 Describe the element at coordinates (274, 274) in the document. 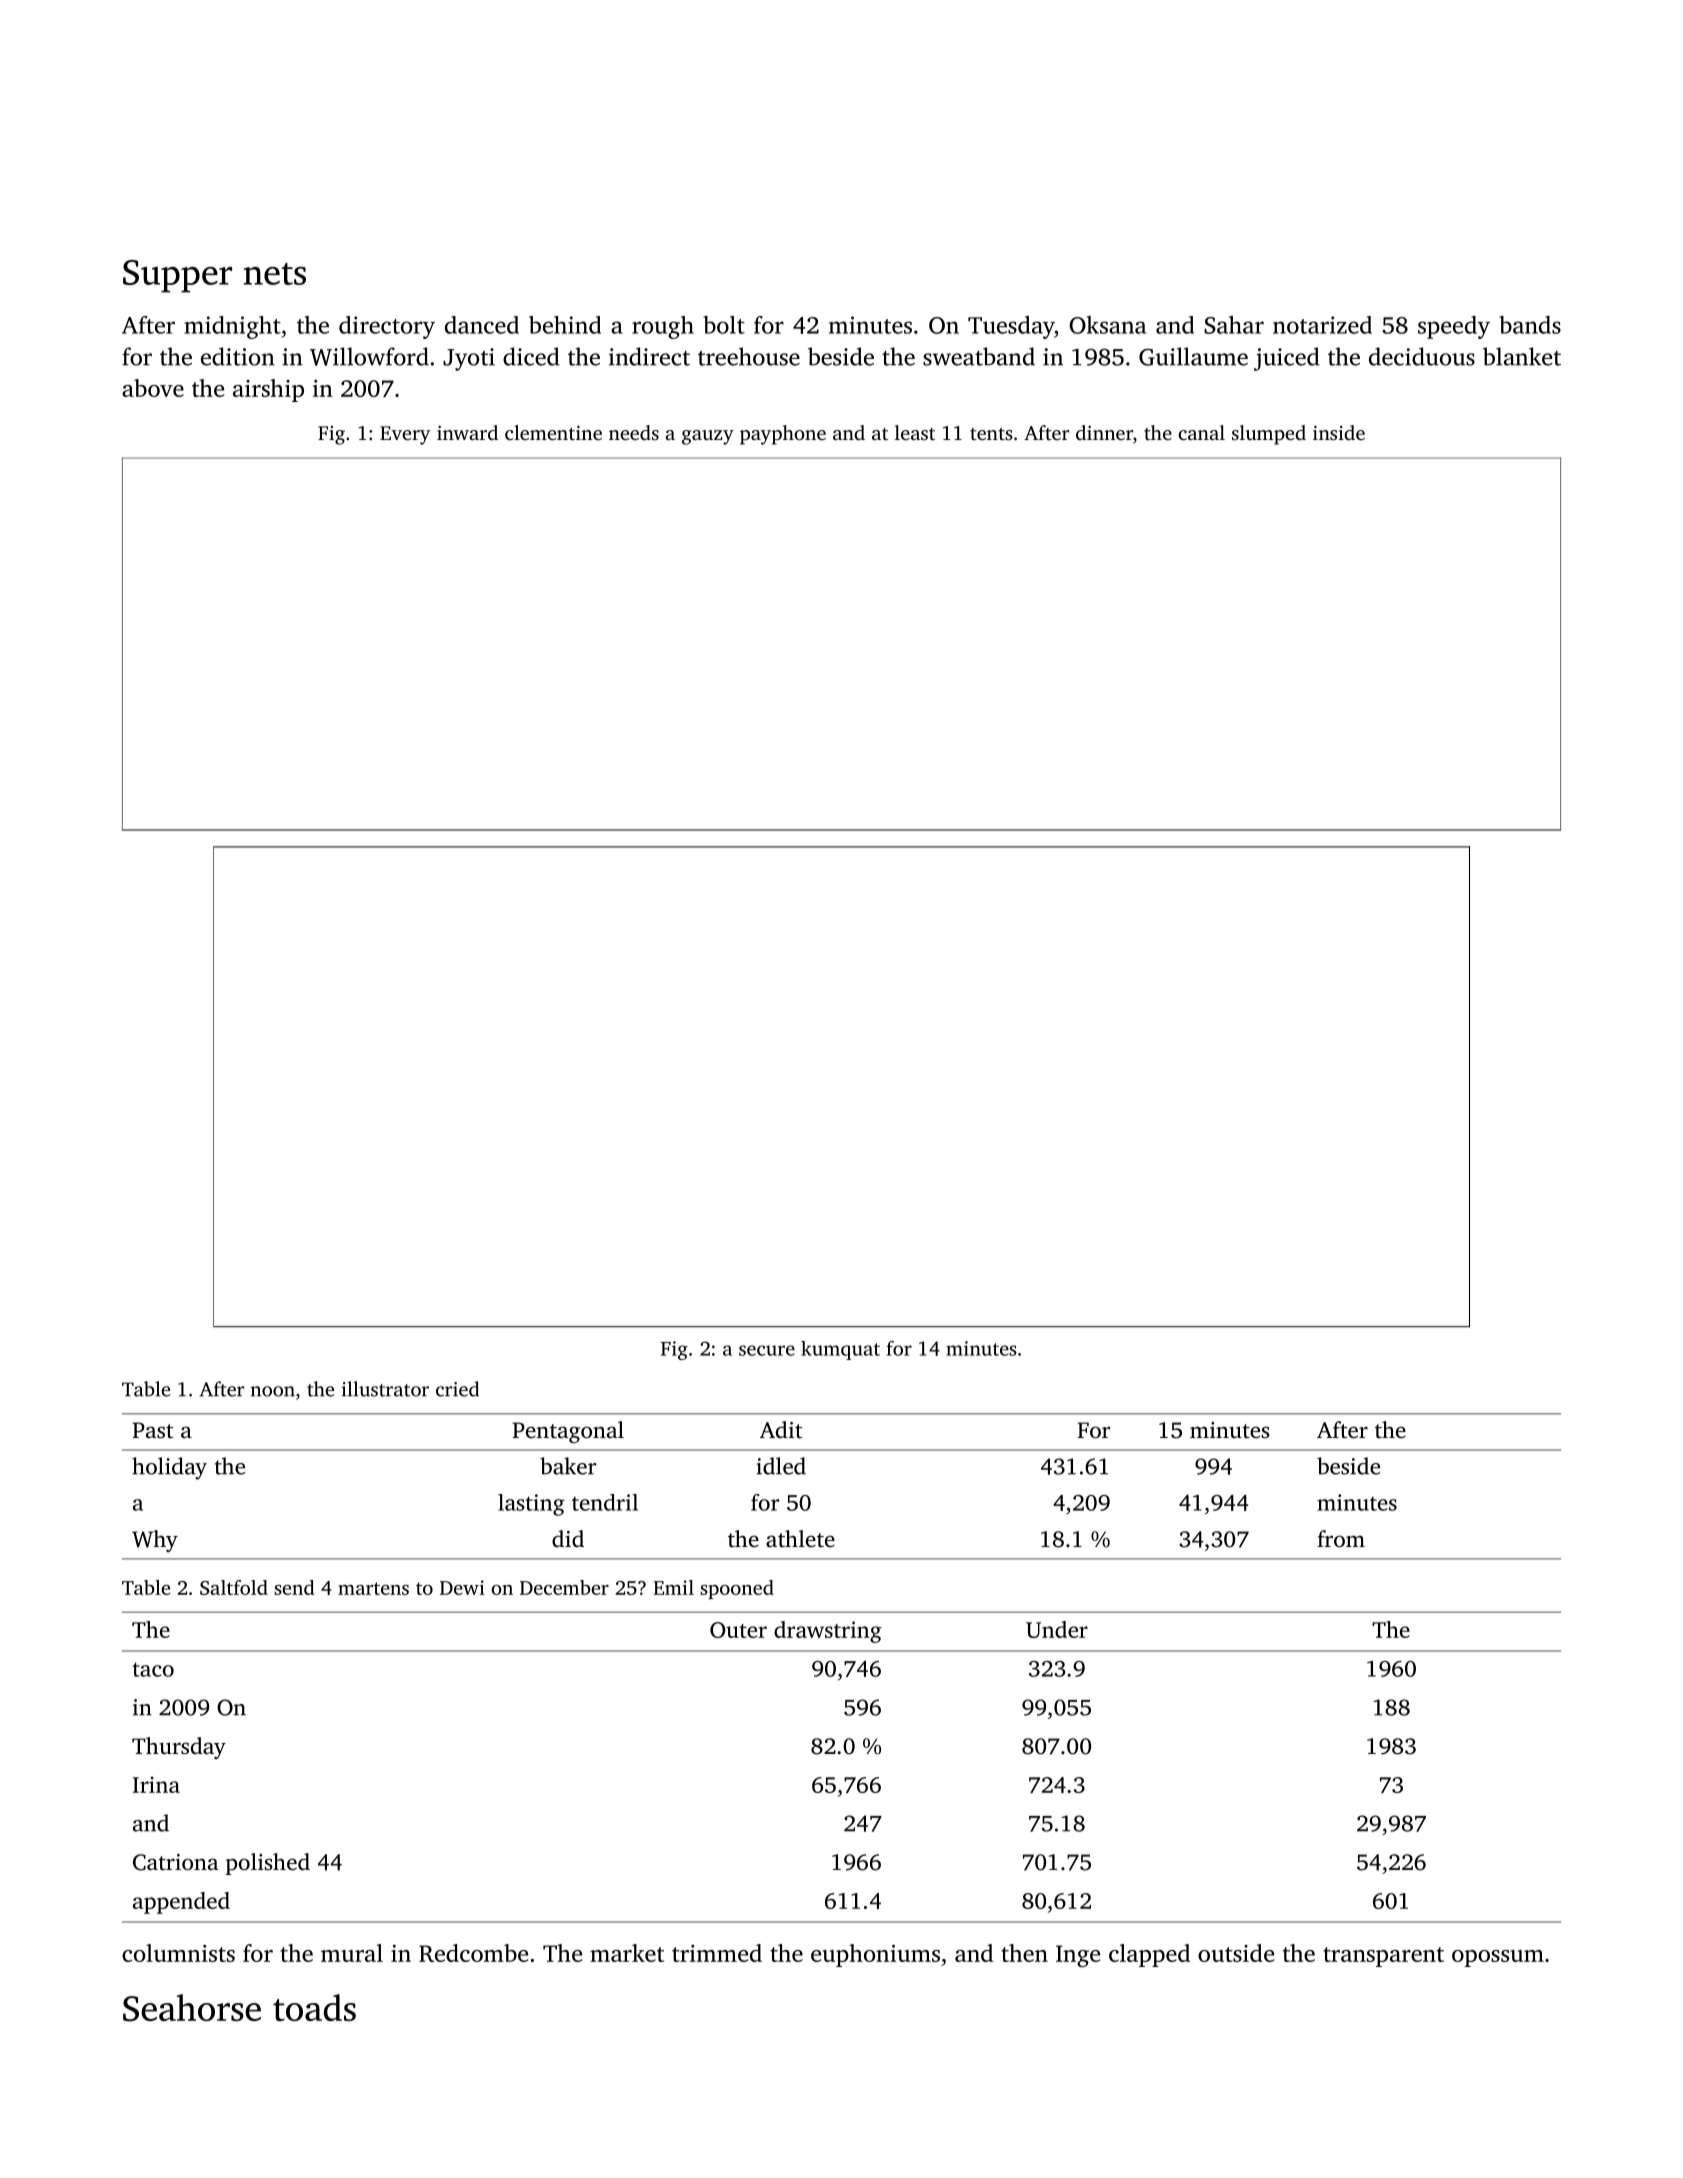

I see `nets` at that location.
